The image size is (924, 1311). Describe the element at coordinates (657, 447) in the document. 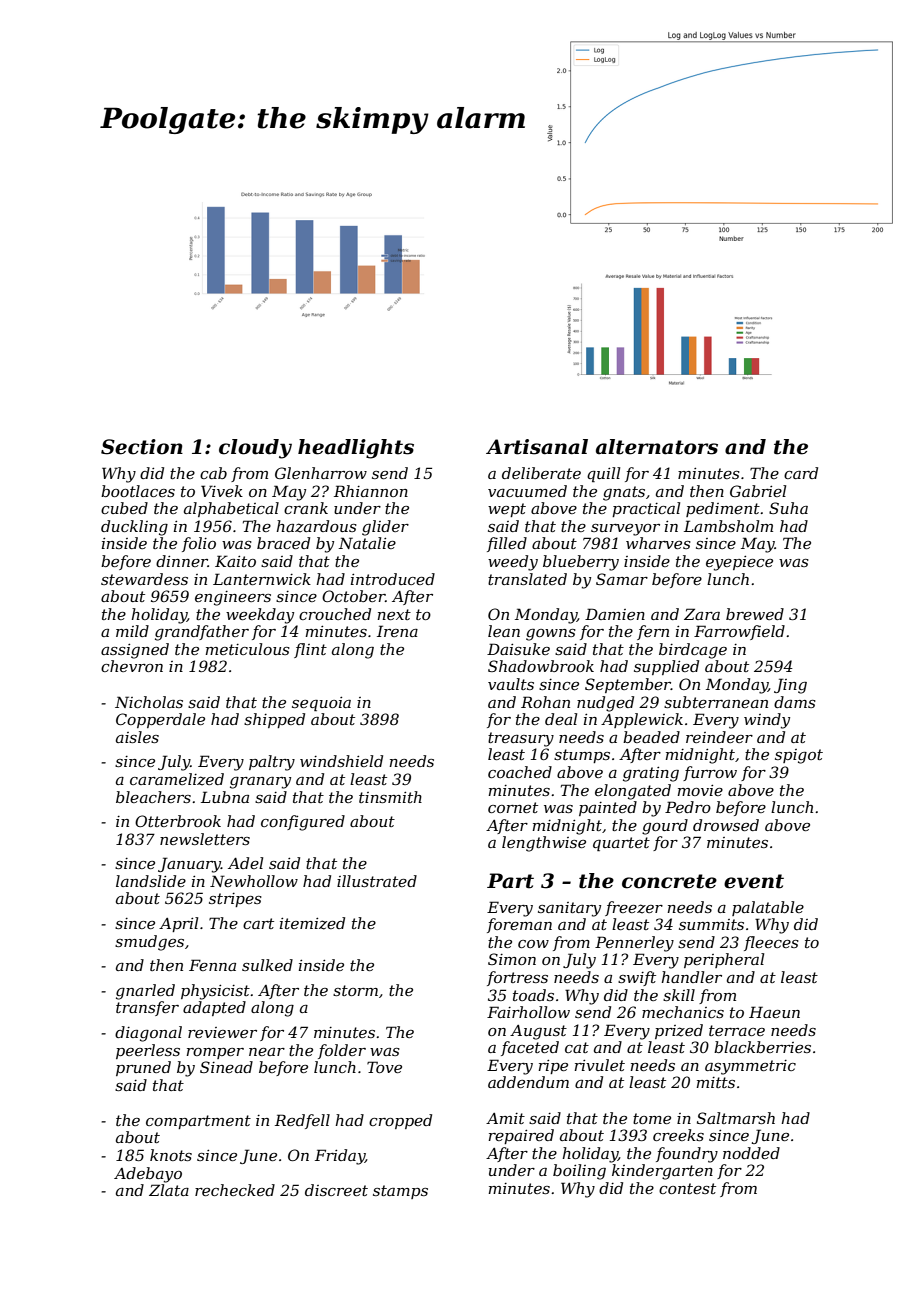

I see `alternators` at that location.
